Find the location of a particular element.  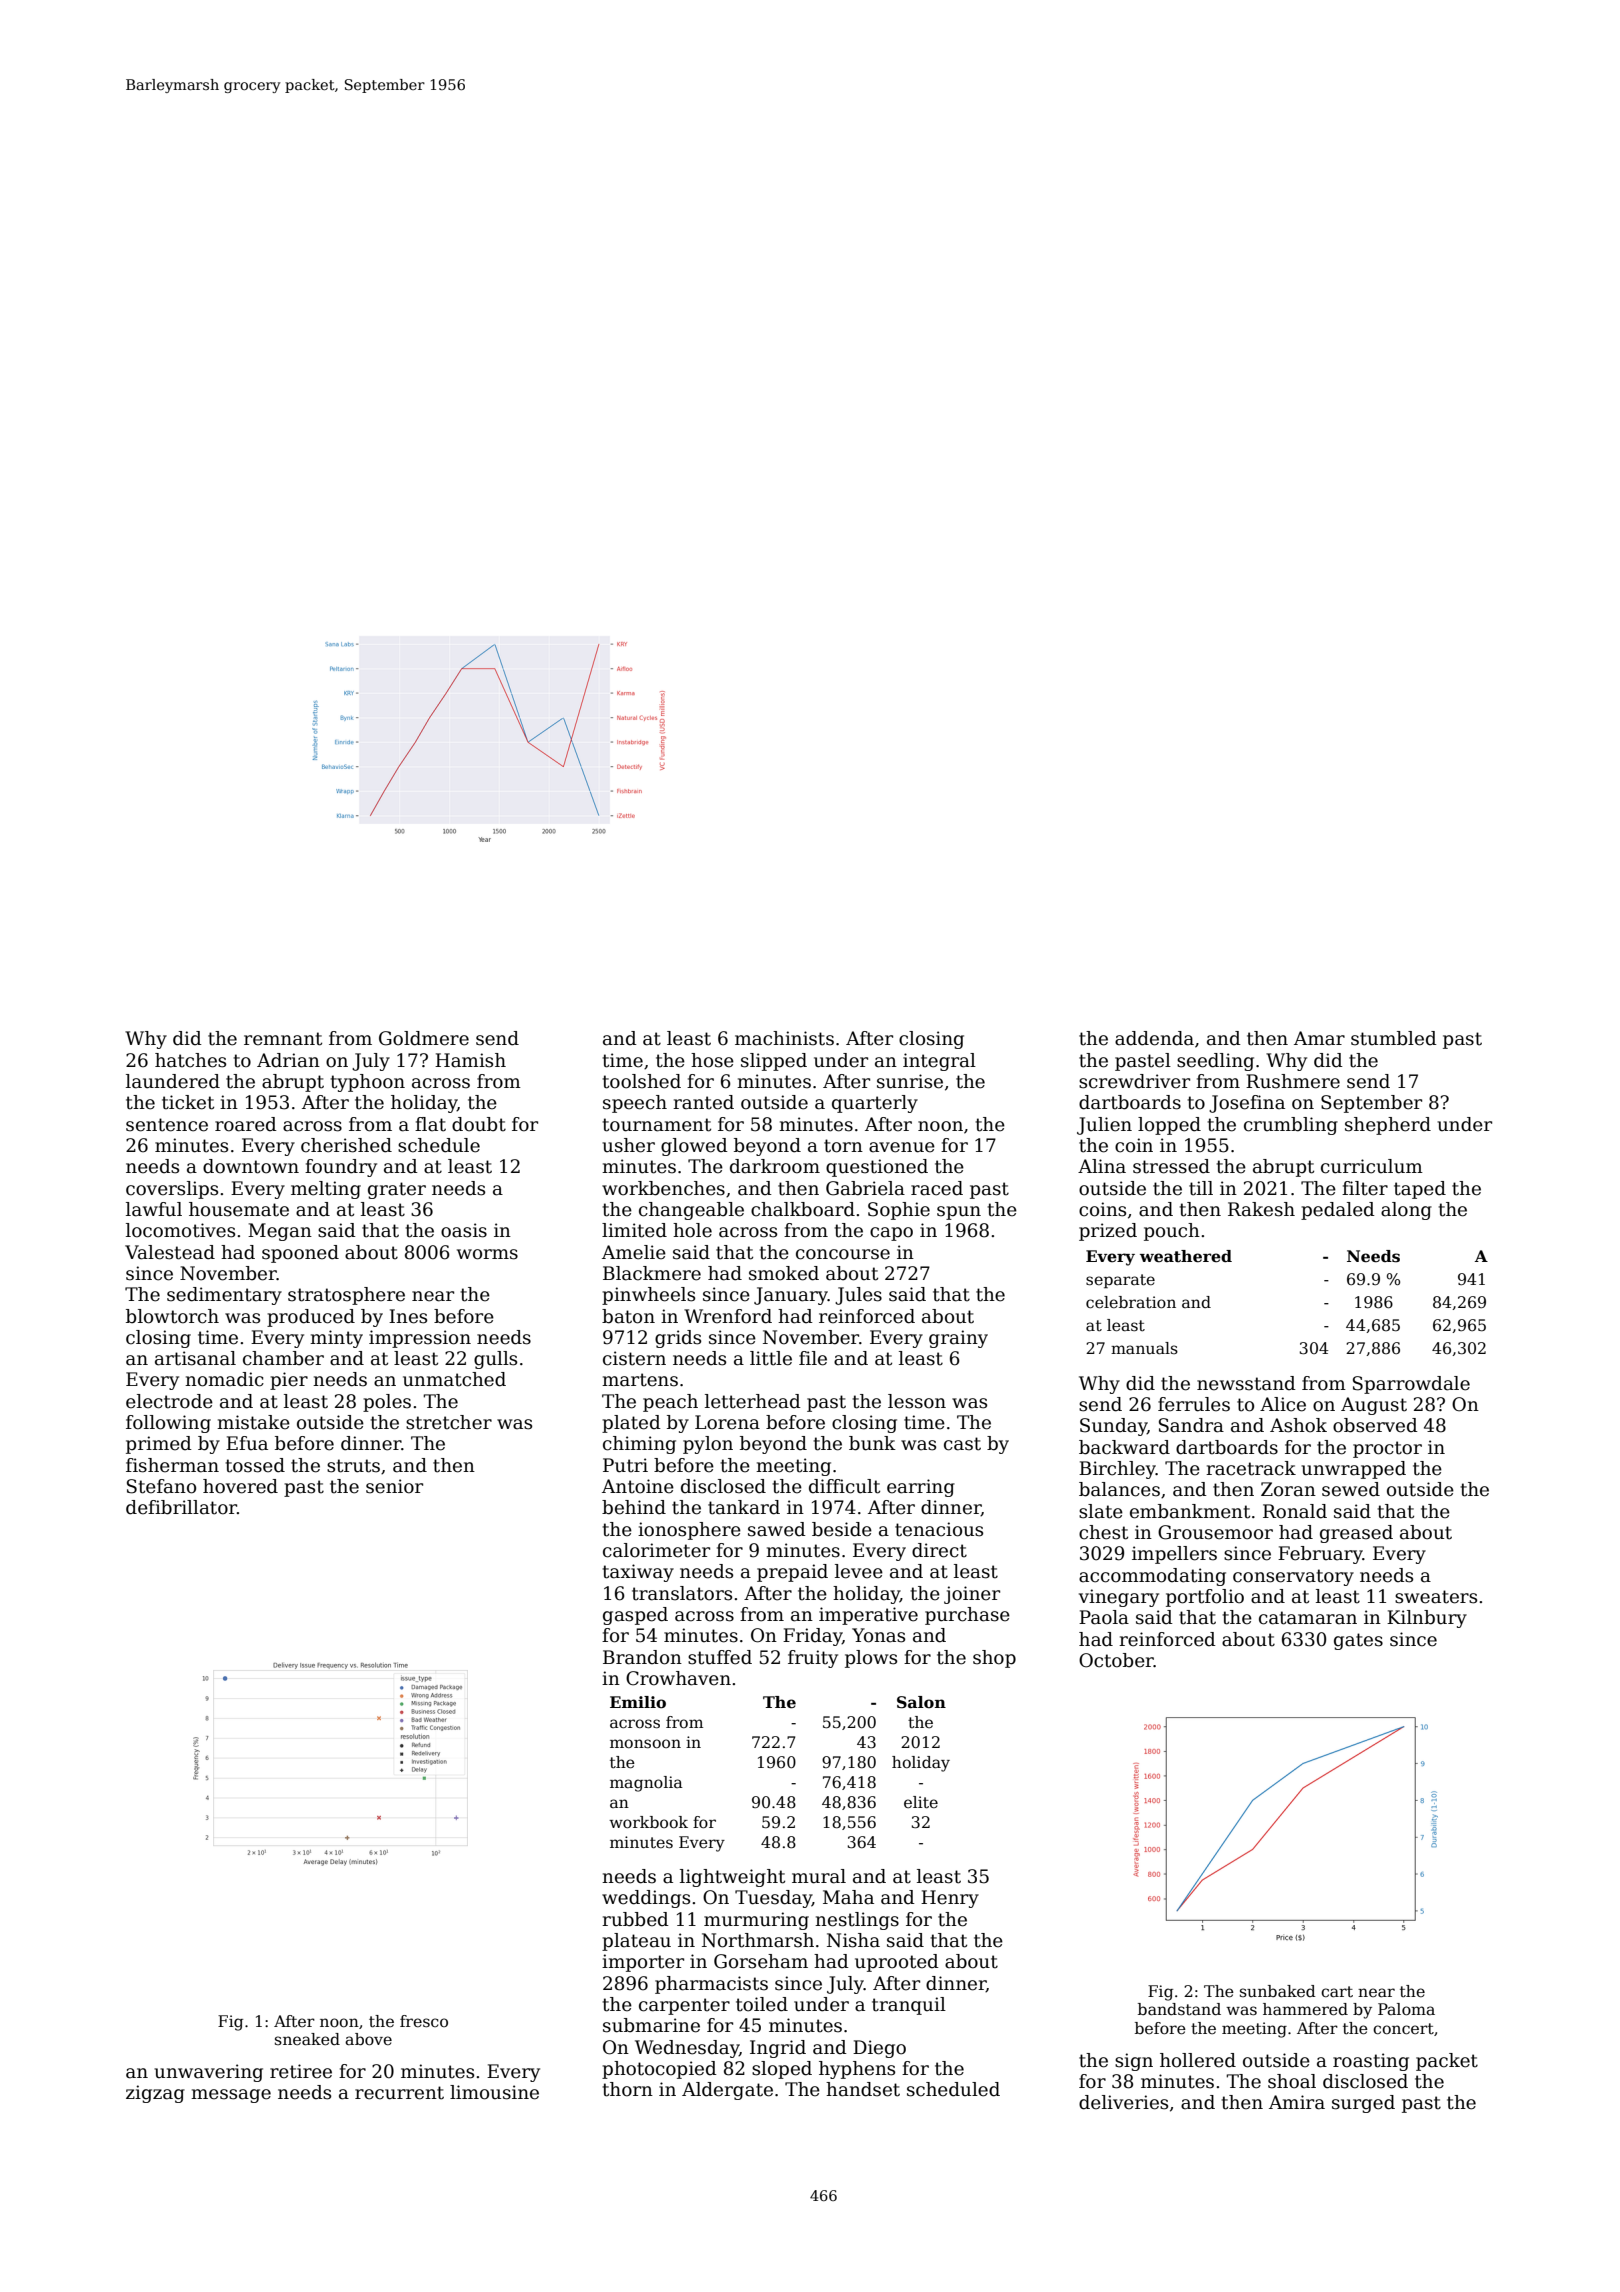

hole is located at coordinates (692, 1230).
